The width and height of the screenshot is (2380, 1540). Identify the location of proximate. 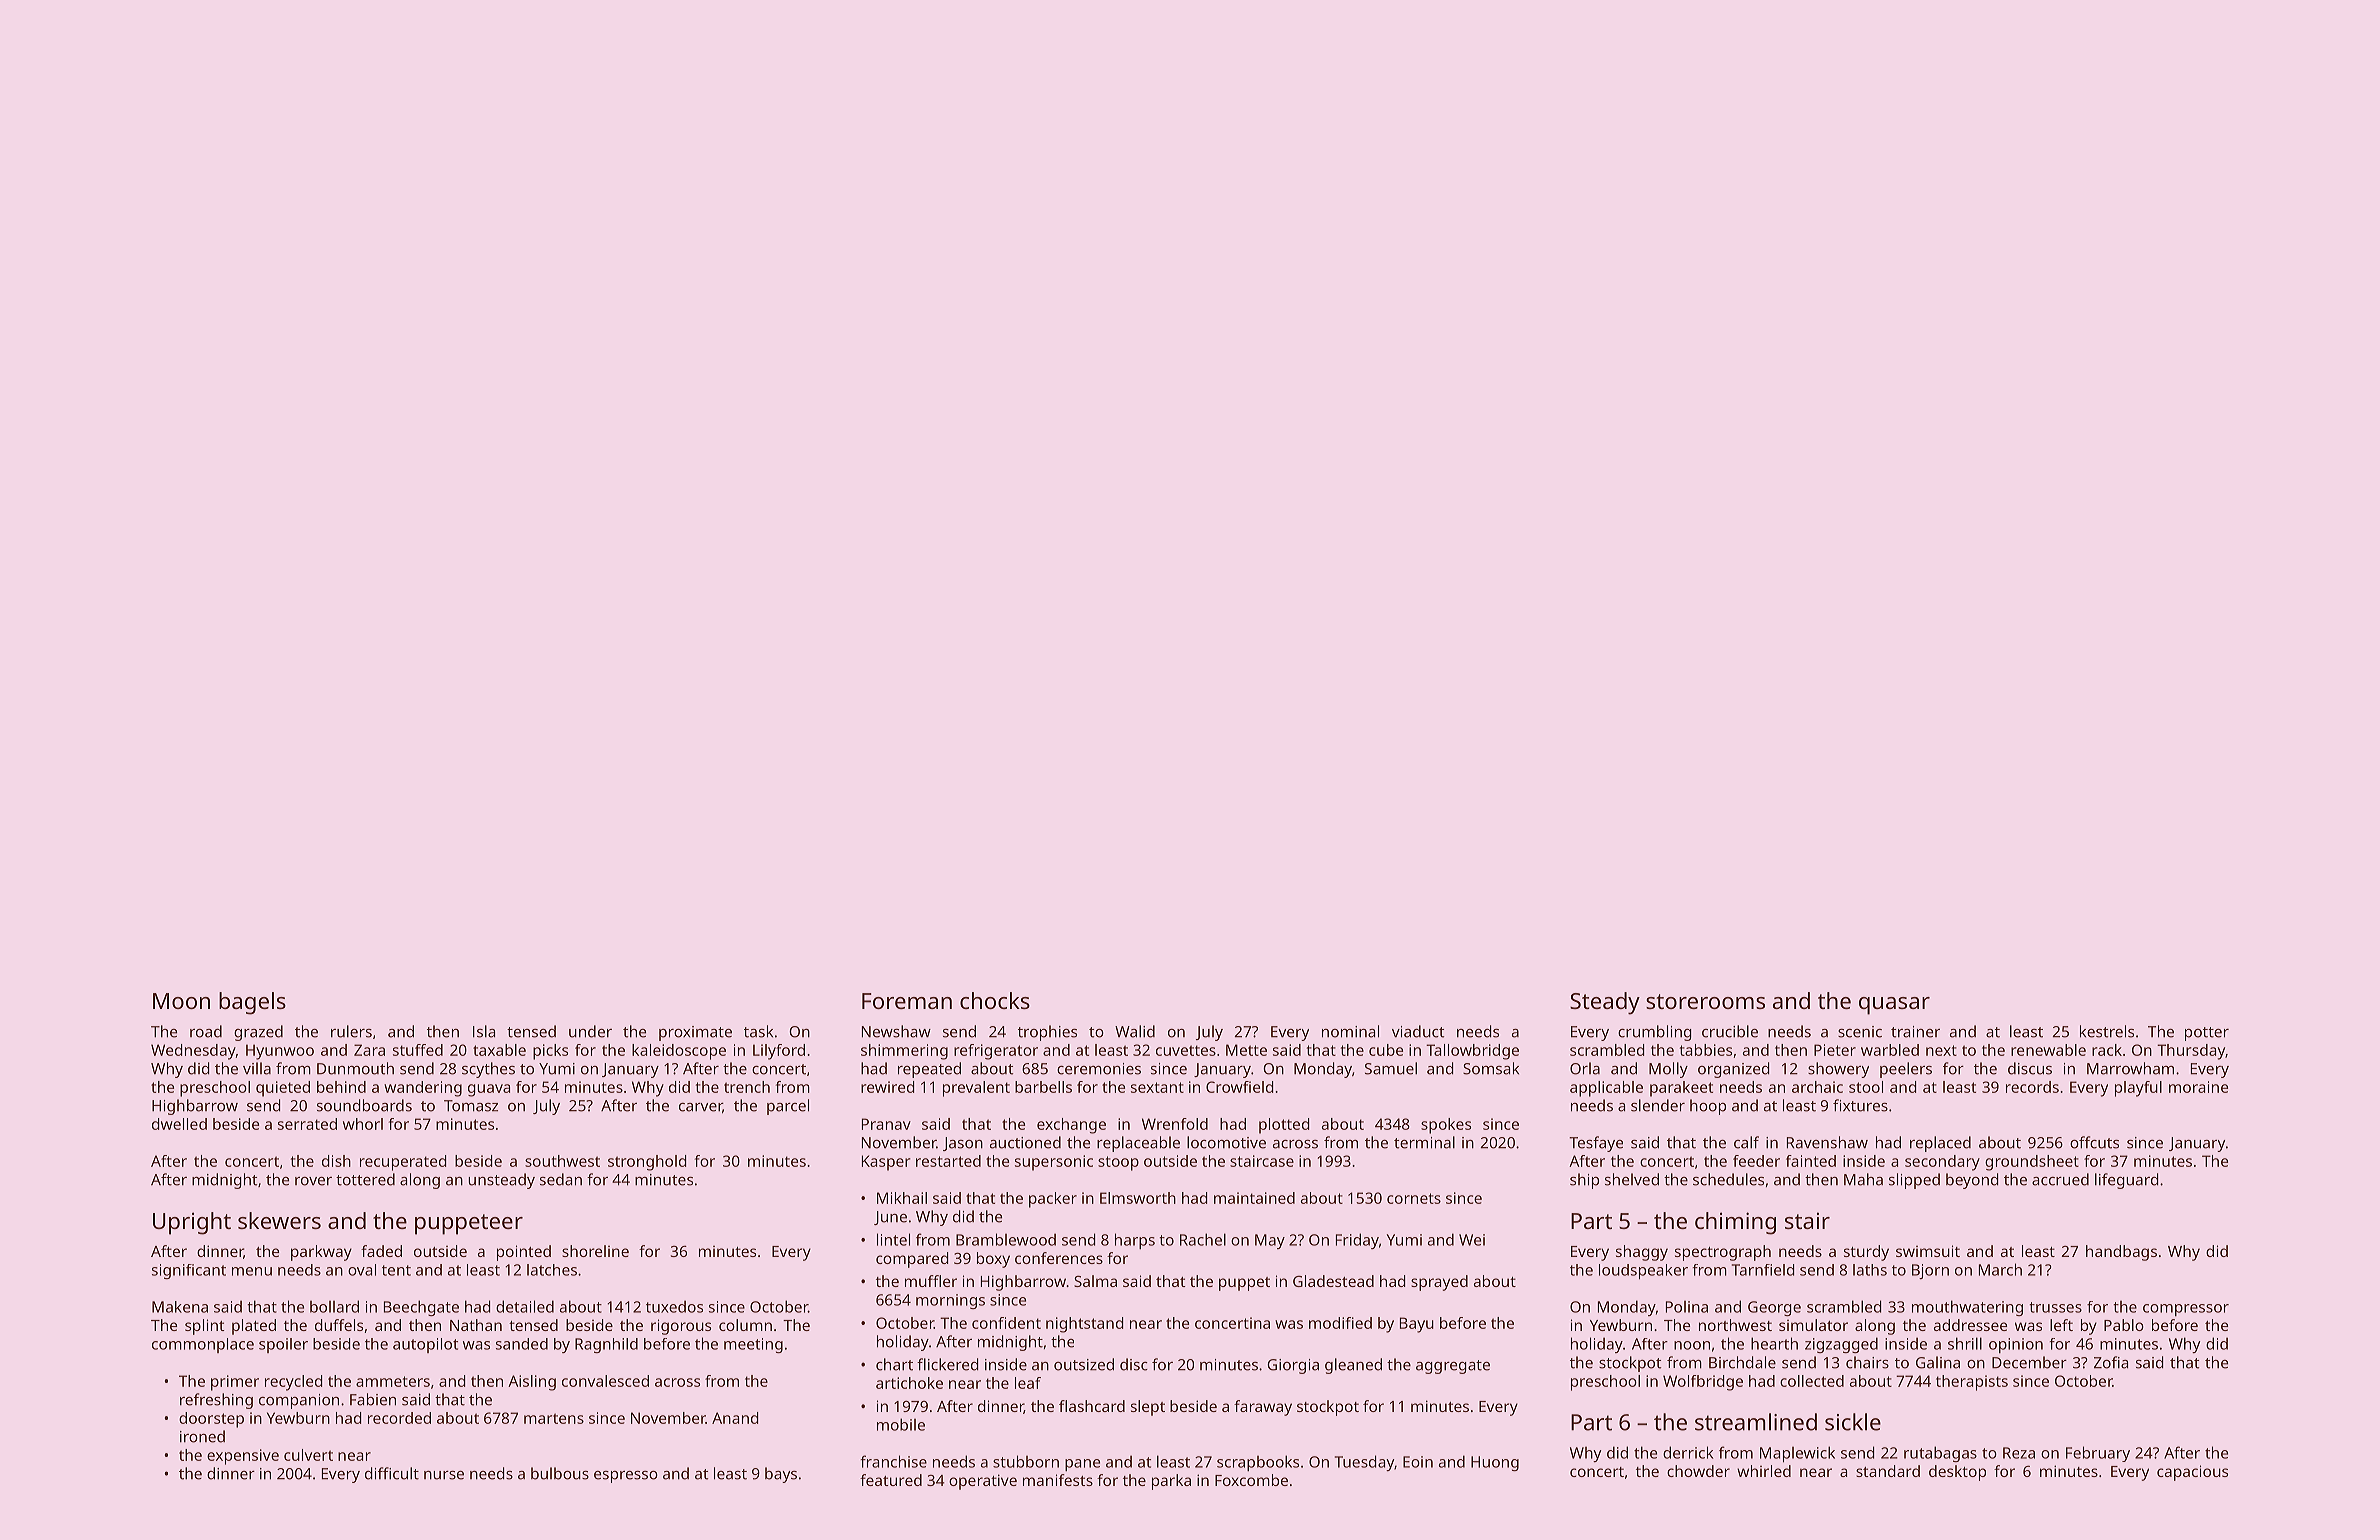
(695, 1033).
